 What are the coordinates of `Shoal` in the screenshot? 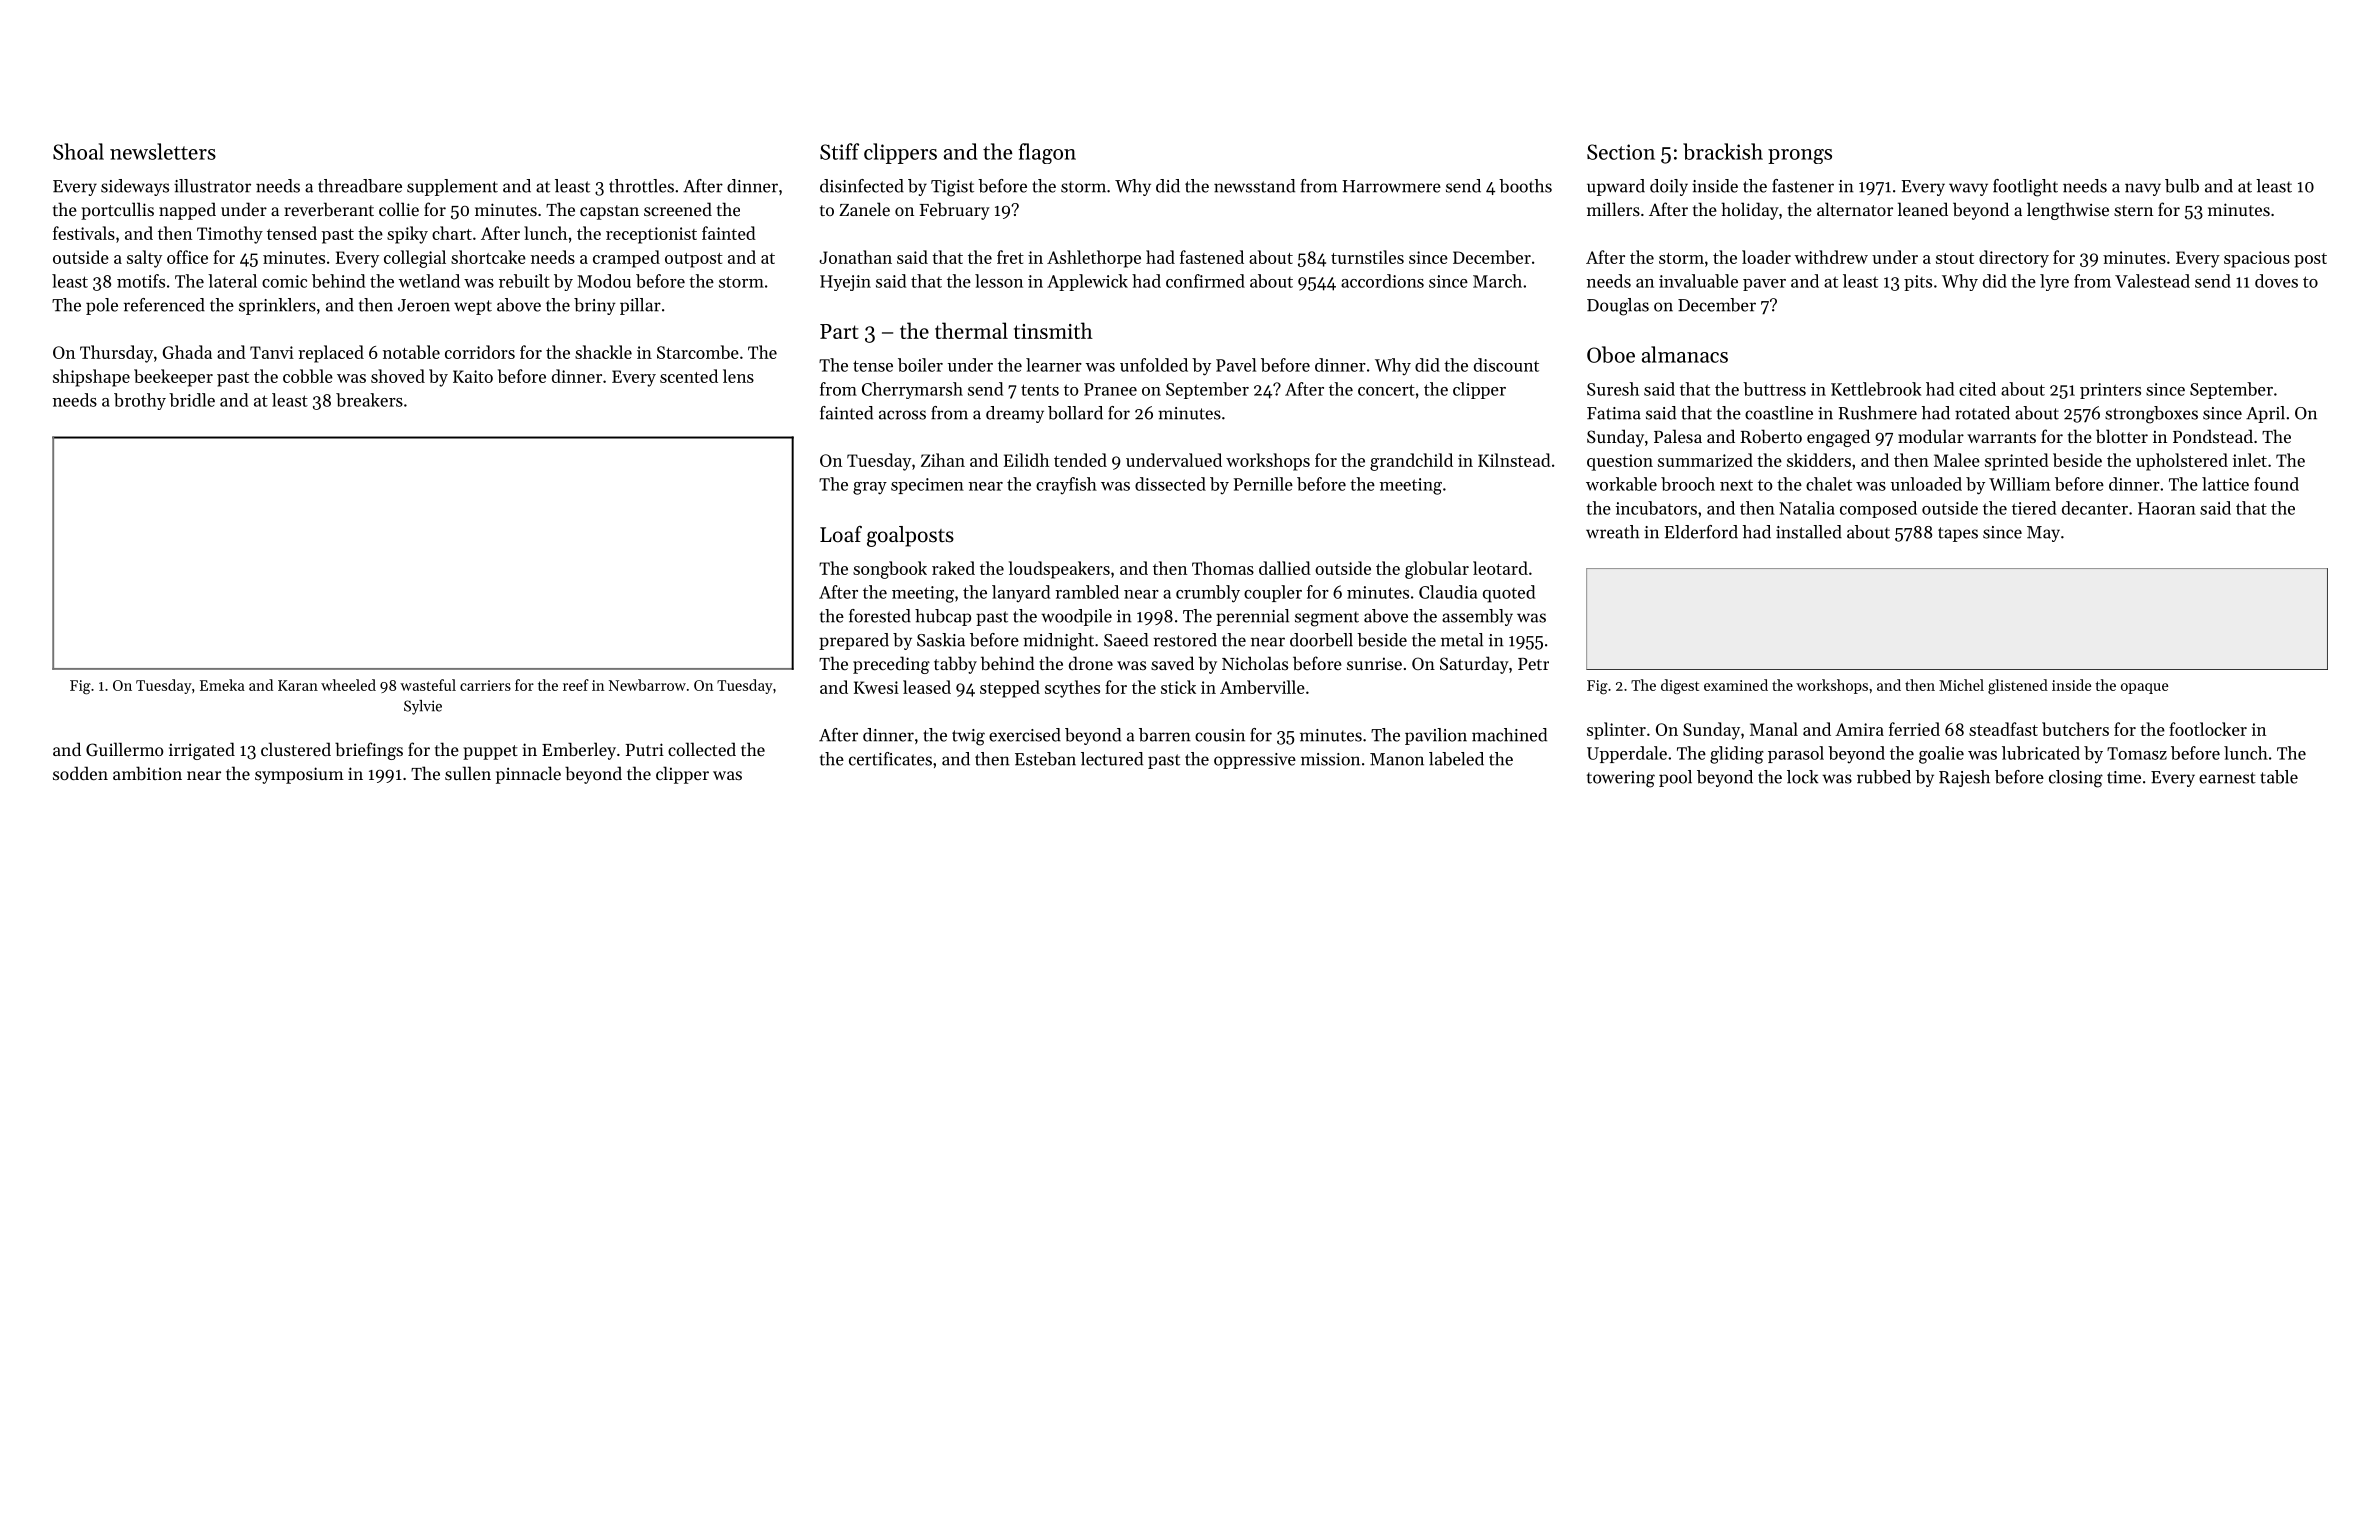 It's located at (78, 151).
